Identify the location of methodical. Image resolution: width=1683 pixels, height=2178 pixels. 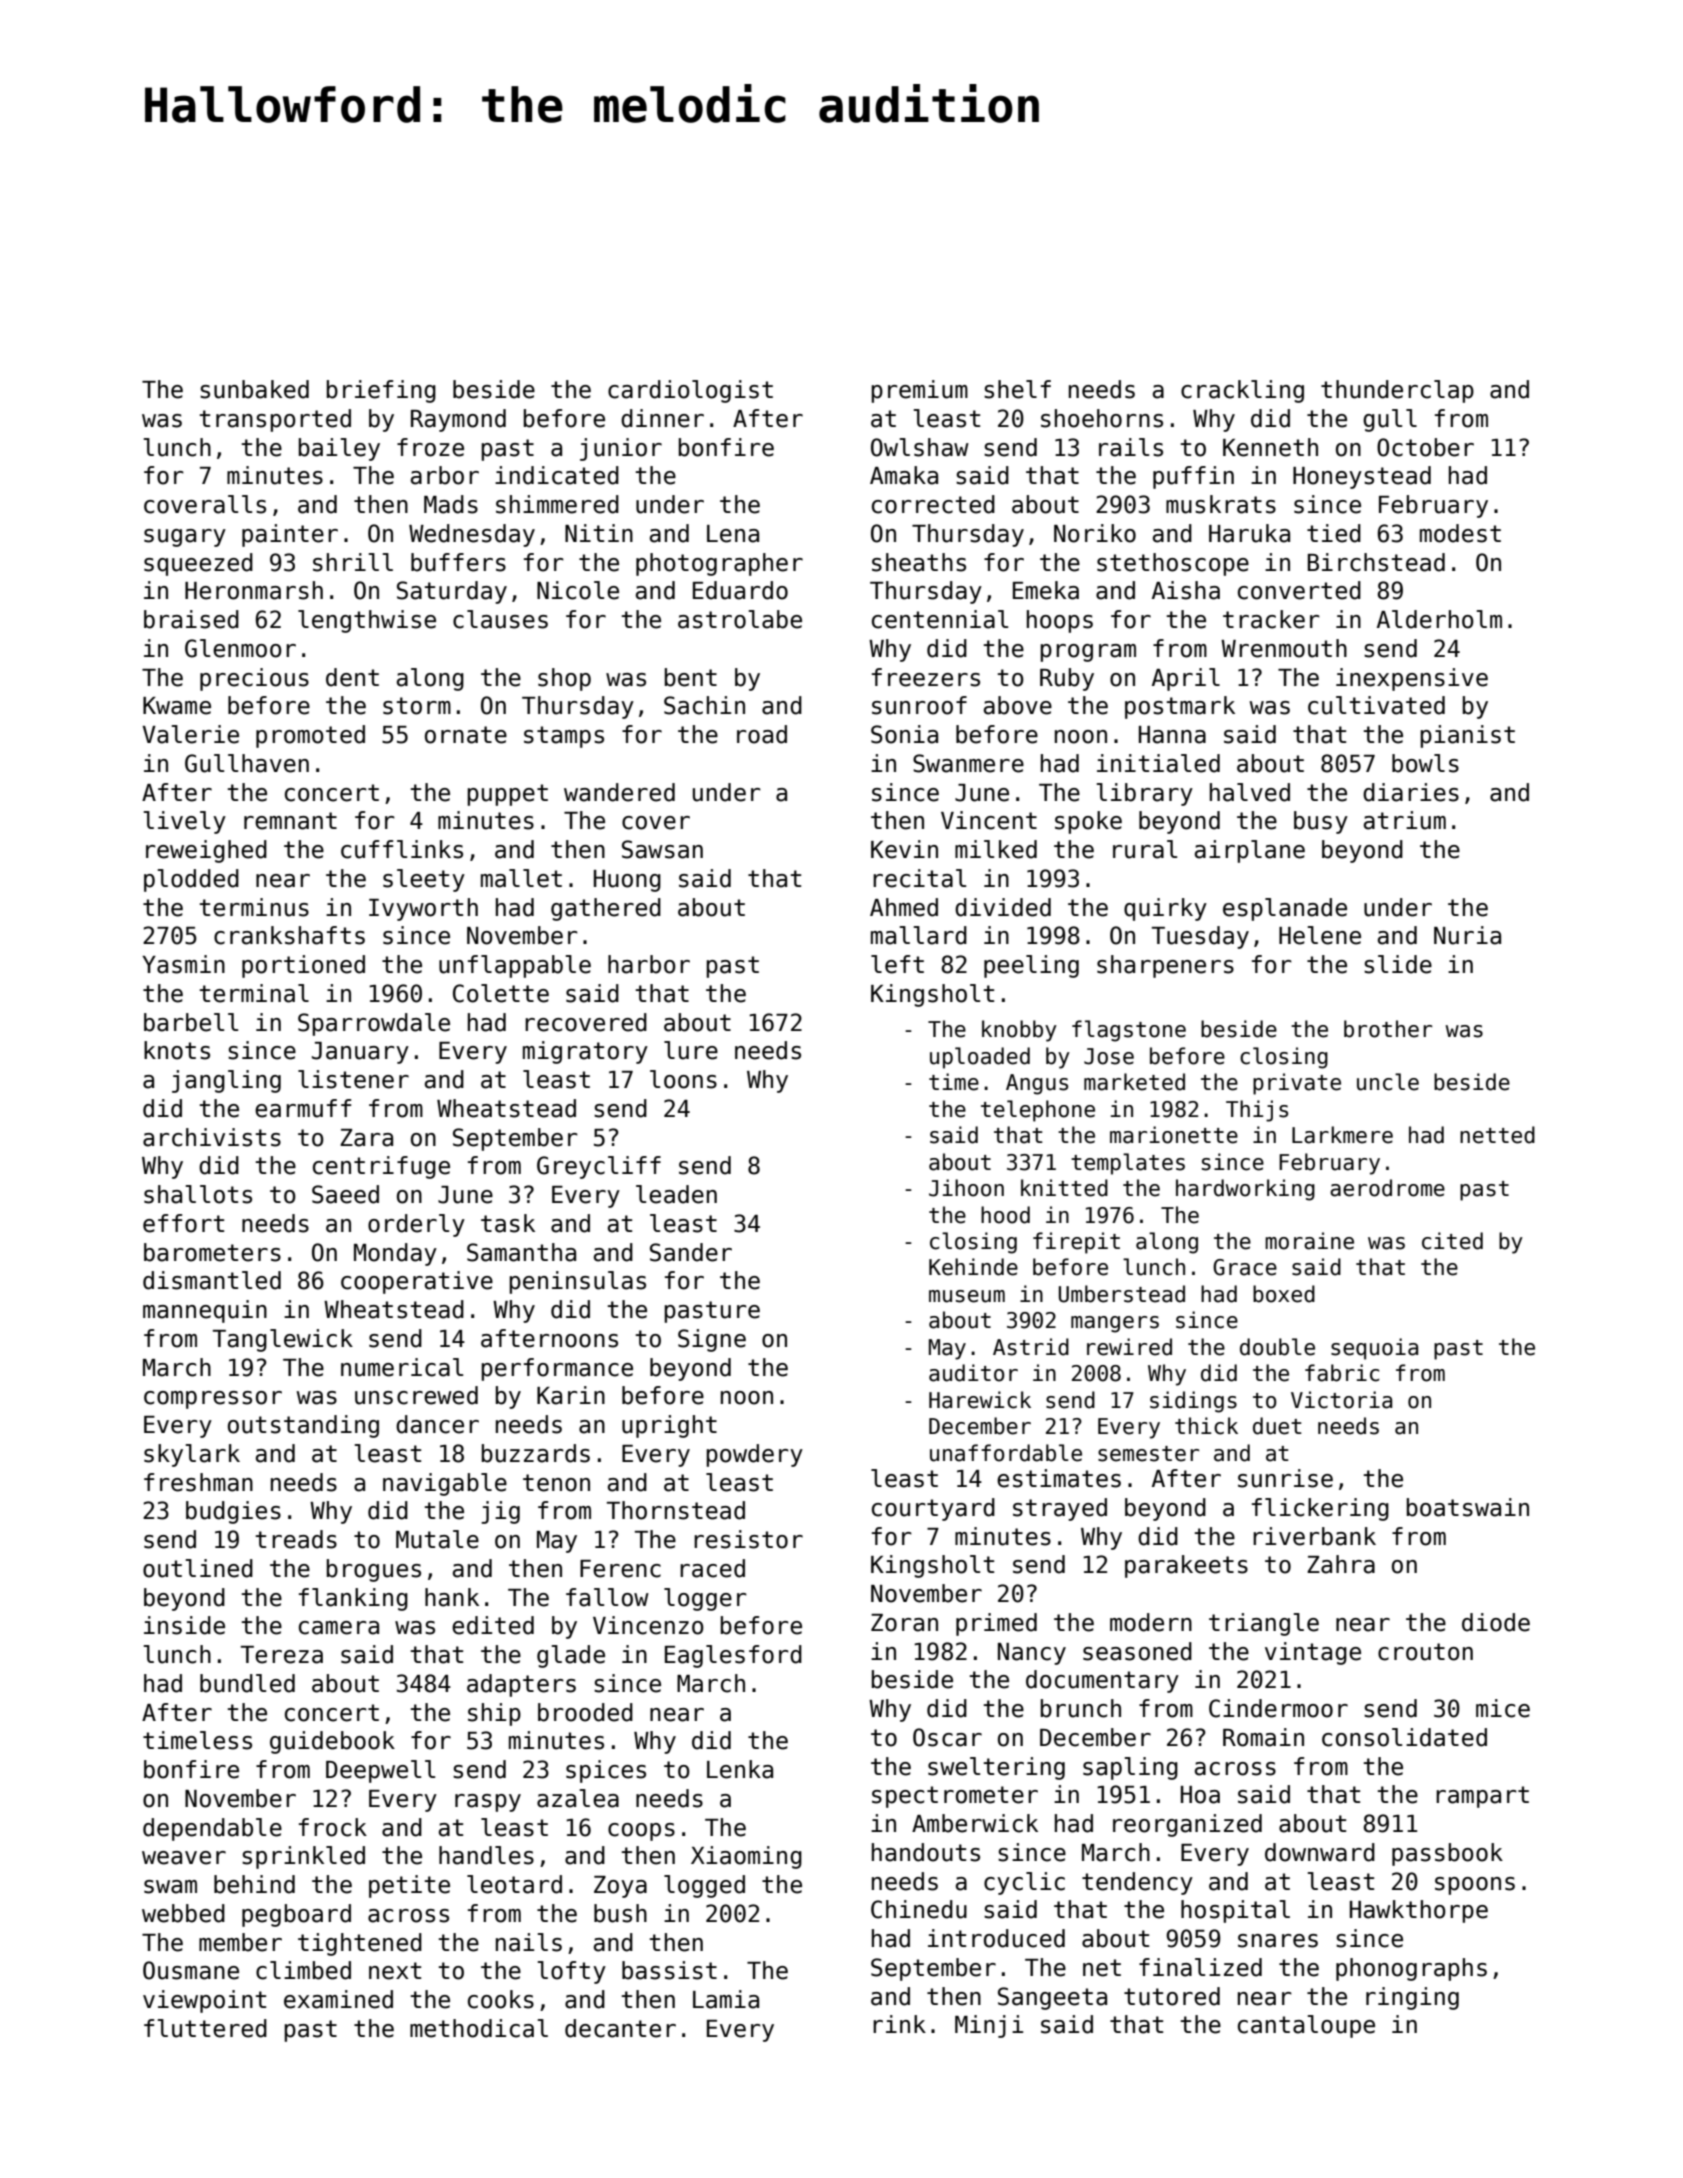
(479, 2028).
